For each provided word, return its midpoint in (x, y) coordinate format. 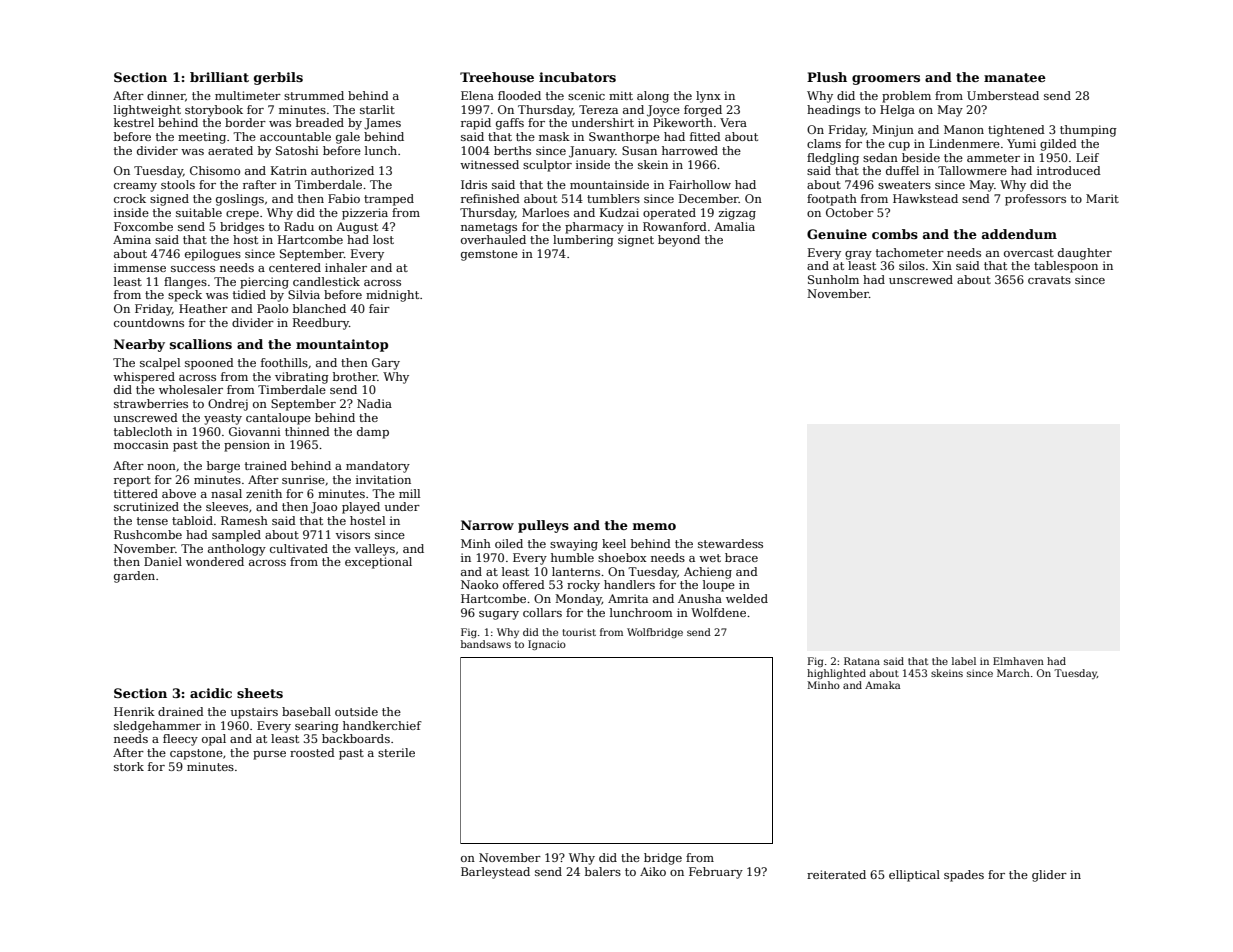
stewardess (730, 543)
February (716, 873)
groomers (886, 80)
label (964, 661)
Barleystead (495, 873)
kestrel (134, 122)
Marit (1102, 198)
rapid (476, 124)
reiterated (836, 874)
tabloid (192, 520)
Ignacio (547, 645)
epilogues (213, 255)
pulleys (543, 526)
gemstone (489, 255)
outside (356, 711)
